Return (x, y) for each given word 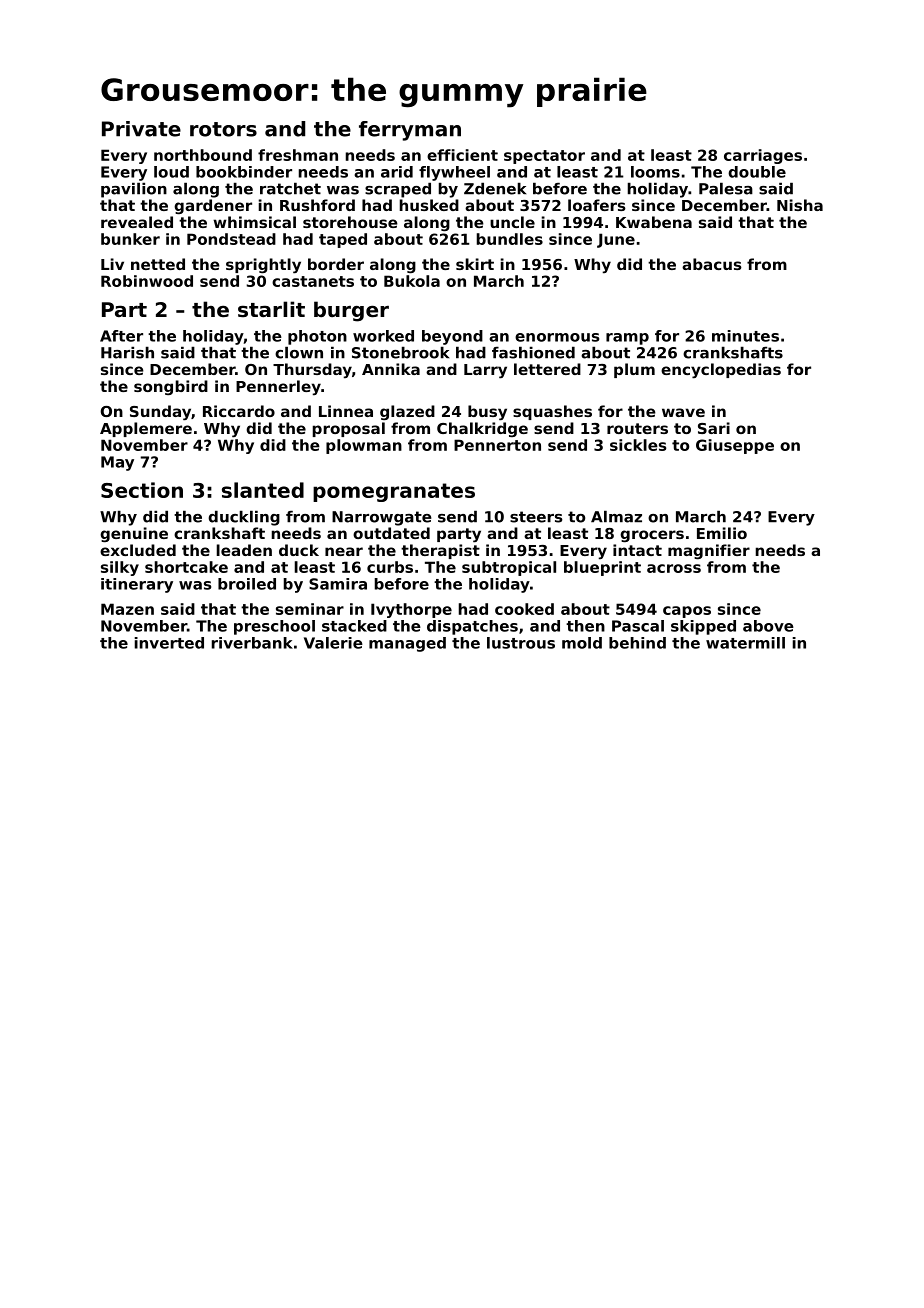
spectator (544, 157)
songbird (171, 387)
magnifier (709, 551)
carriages (763, 156)
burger (351, 311)
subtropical (509, 568)
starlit (271, 309)
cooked (524, 609)
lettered (547, 369)
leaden (244, 550)
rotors (223, 129)
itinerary (137, 585)
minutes (745, 336)
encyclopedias (721, 371)
